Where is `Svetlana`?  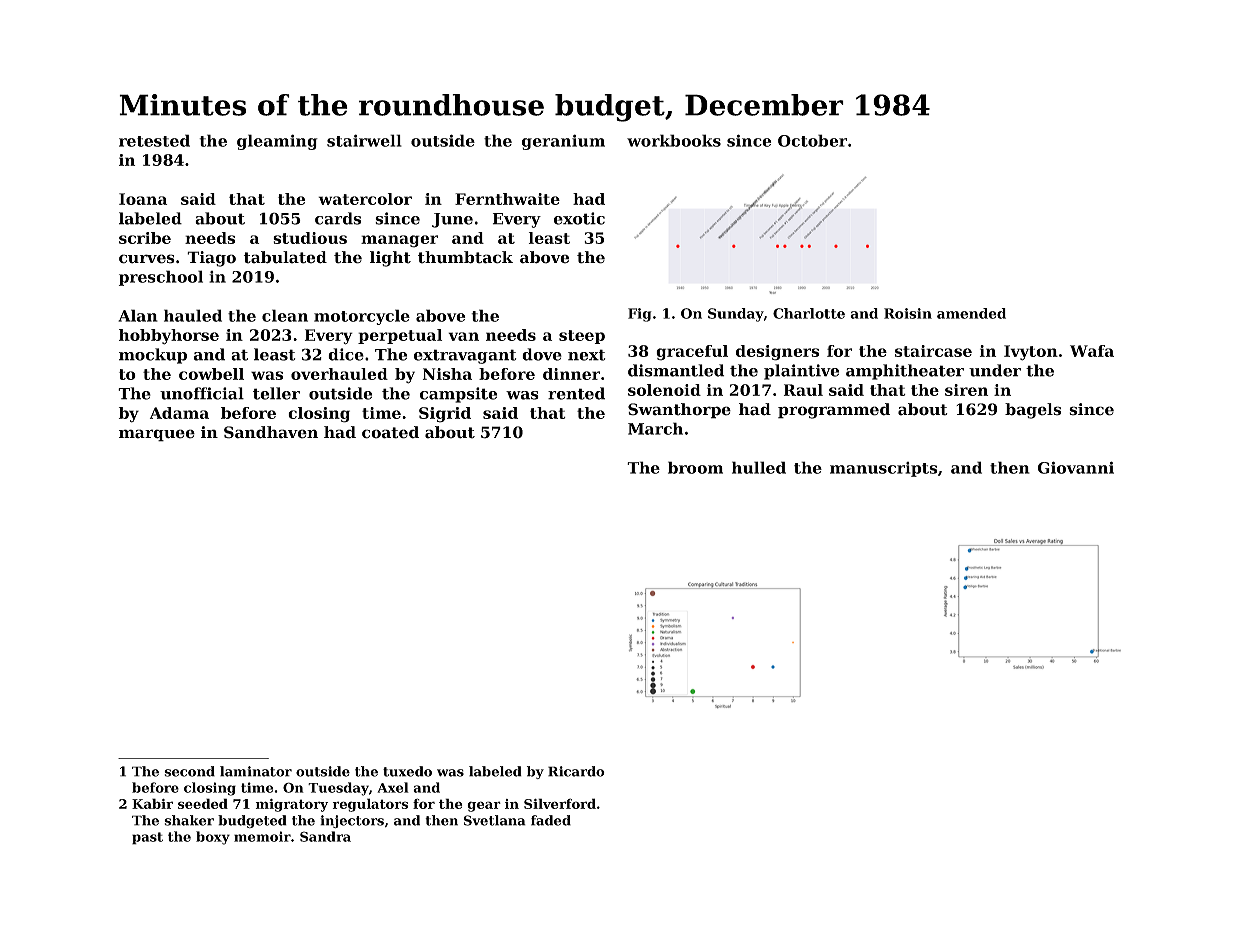 Svetlana is located at coordinates (495, 820).
